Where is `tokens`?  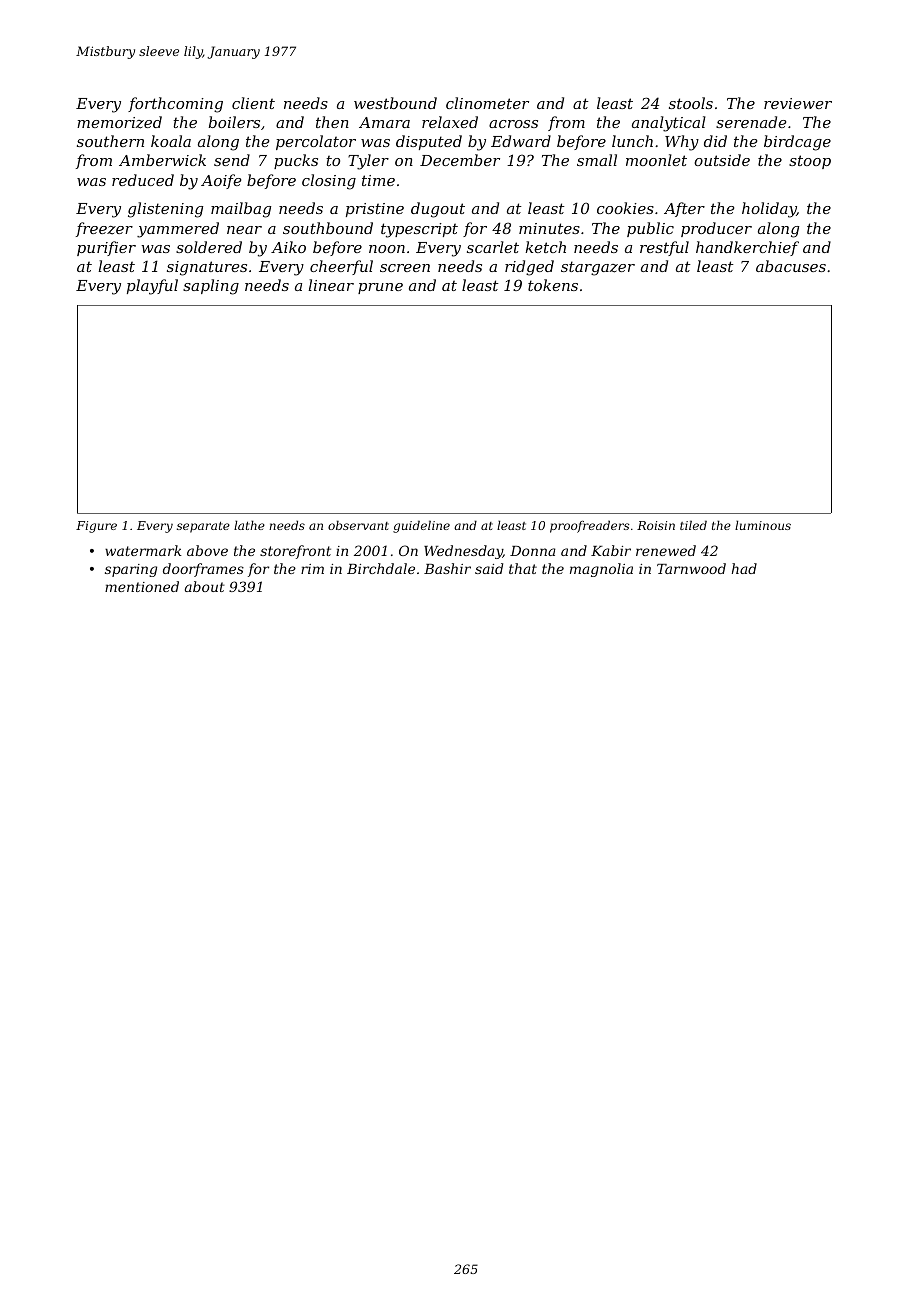
tokens is located at coordinates (553, 285).
